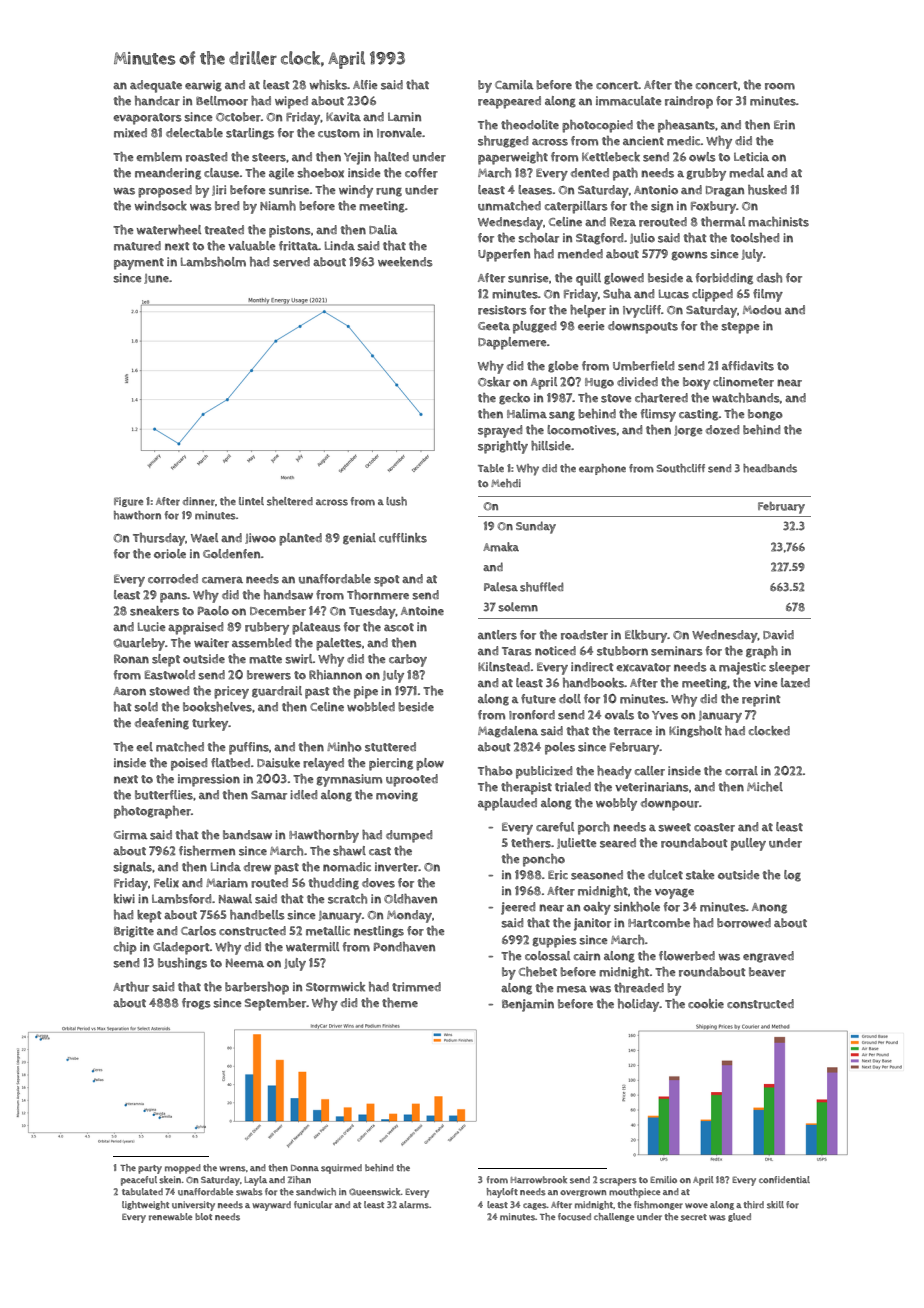  What do you see at coordinates (681, 468) in the image?
I see `Southcliff` at bounding box center [681, 468].
